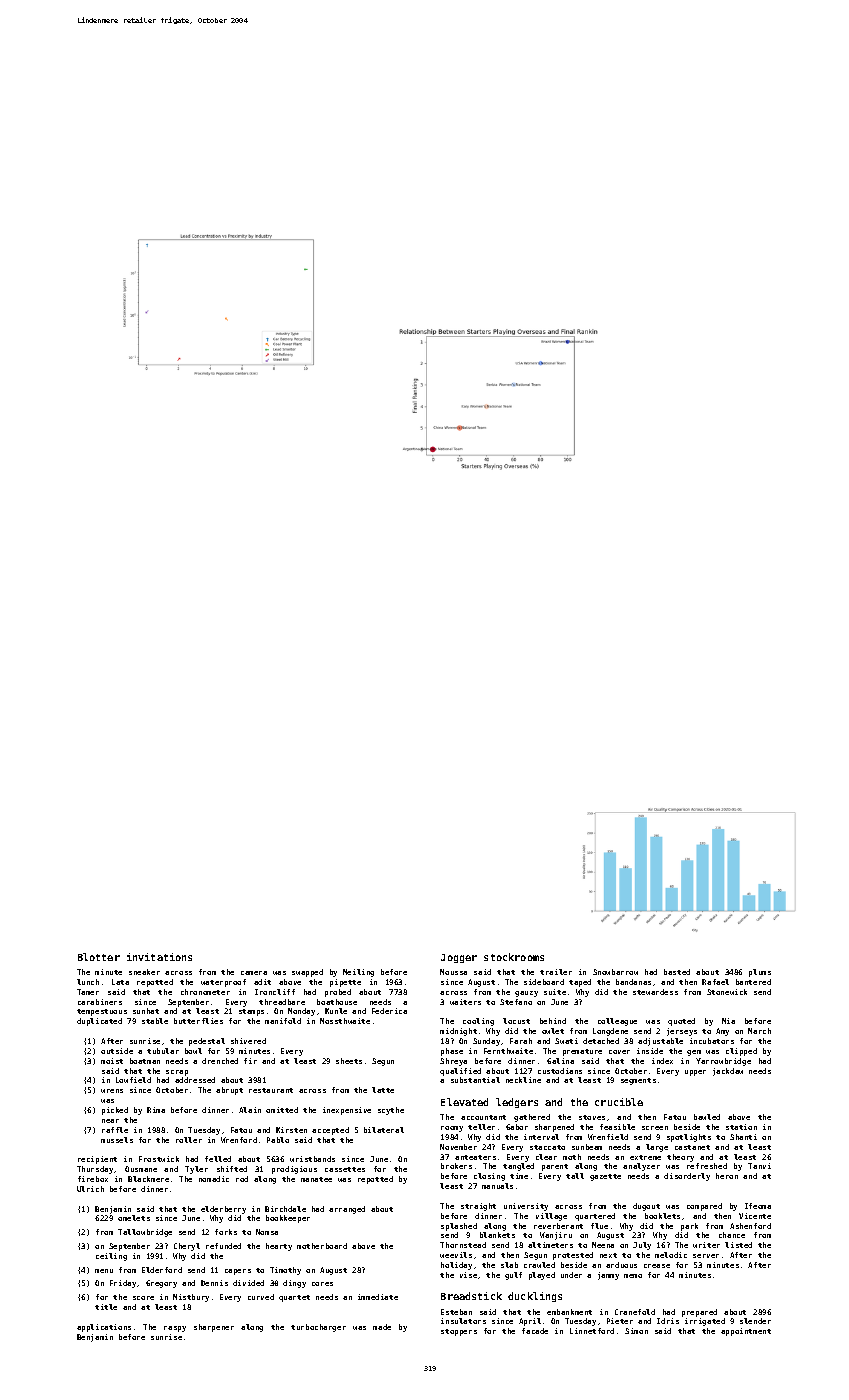 The height and width of the image is (1400, 849). I want to click on made, so click(382, 1327).
